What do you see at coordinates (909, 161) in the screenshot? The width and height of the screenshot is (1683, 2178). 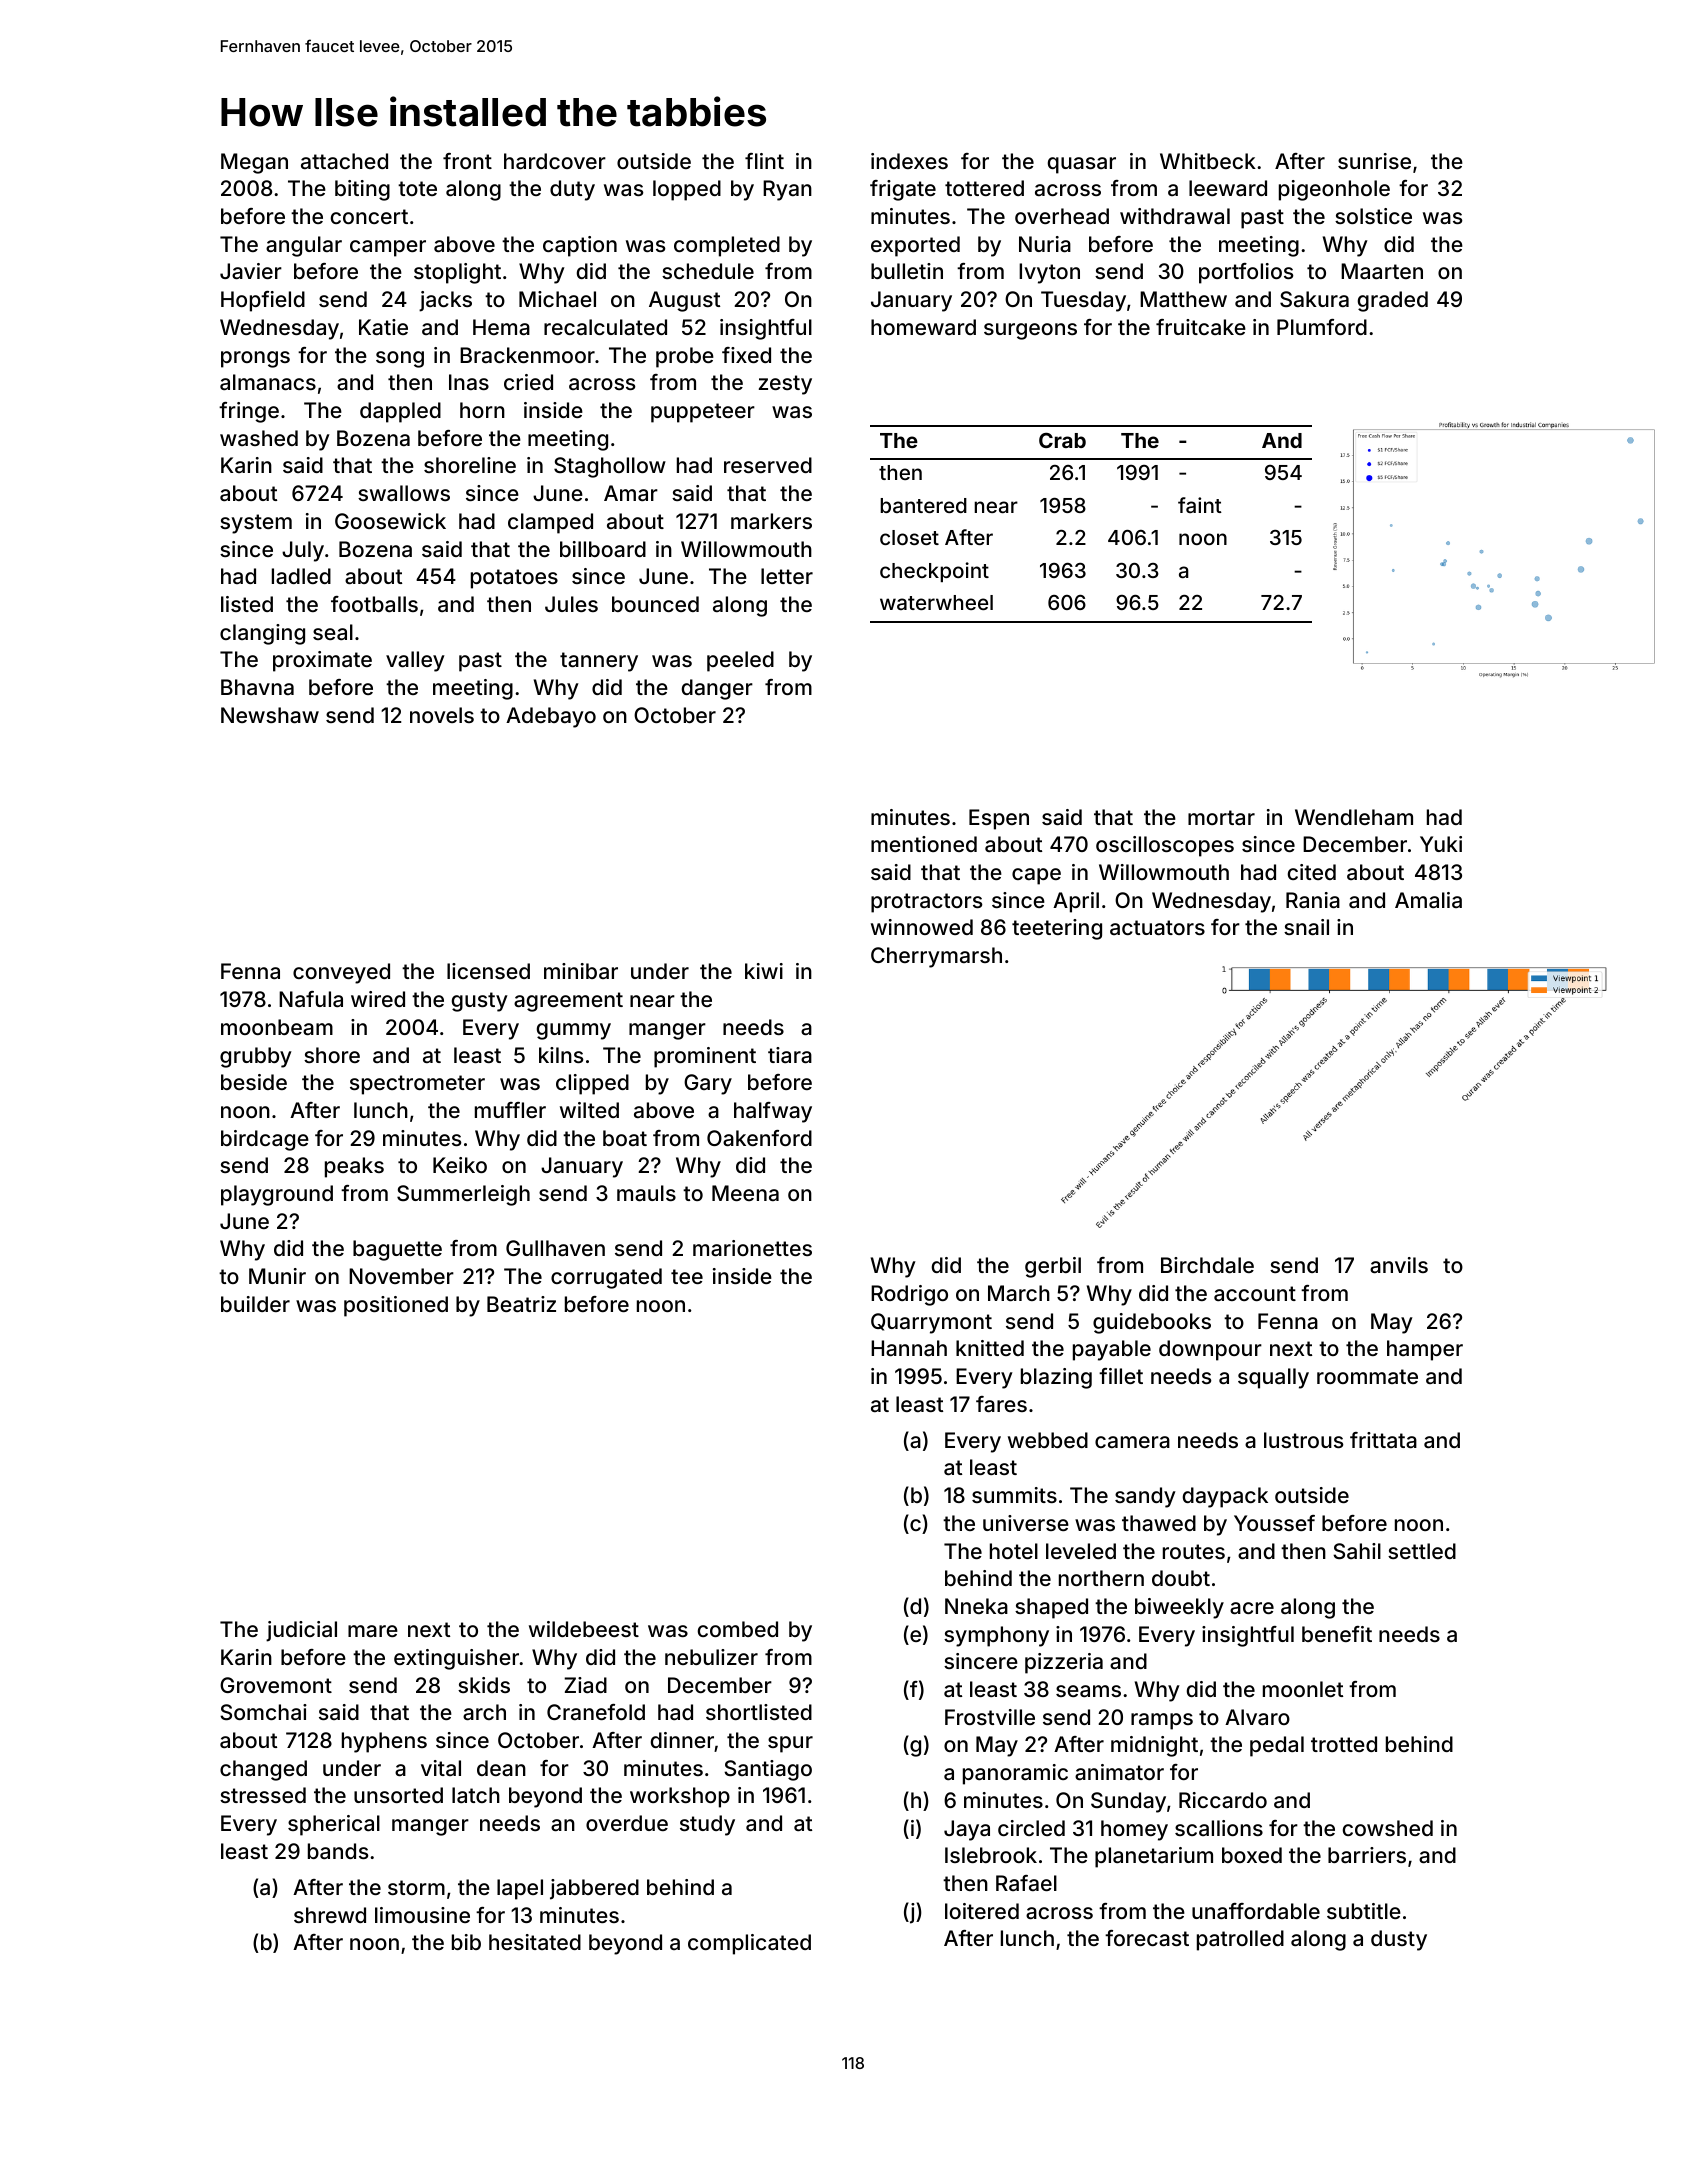 I see `indexes` at bounding box center [909, 161].
